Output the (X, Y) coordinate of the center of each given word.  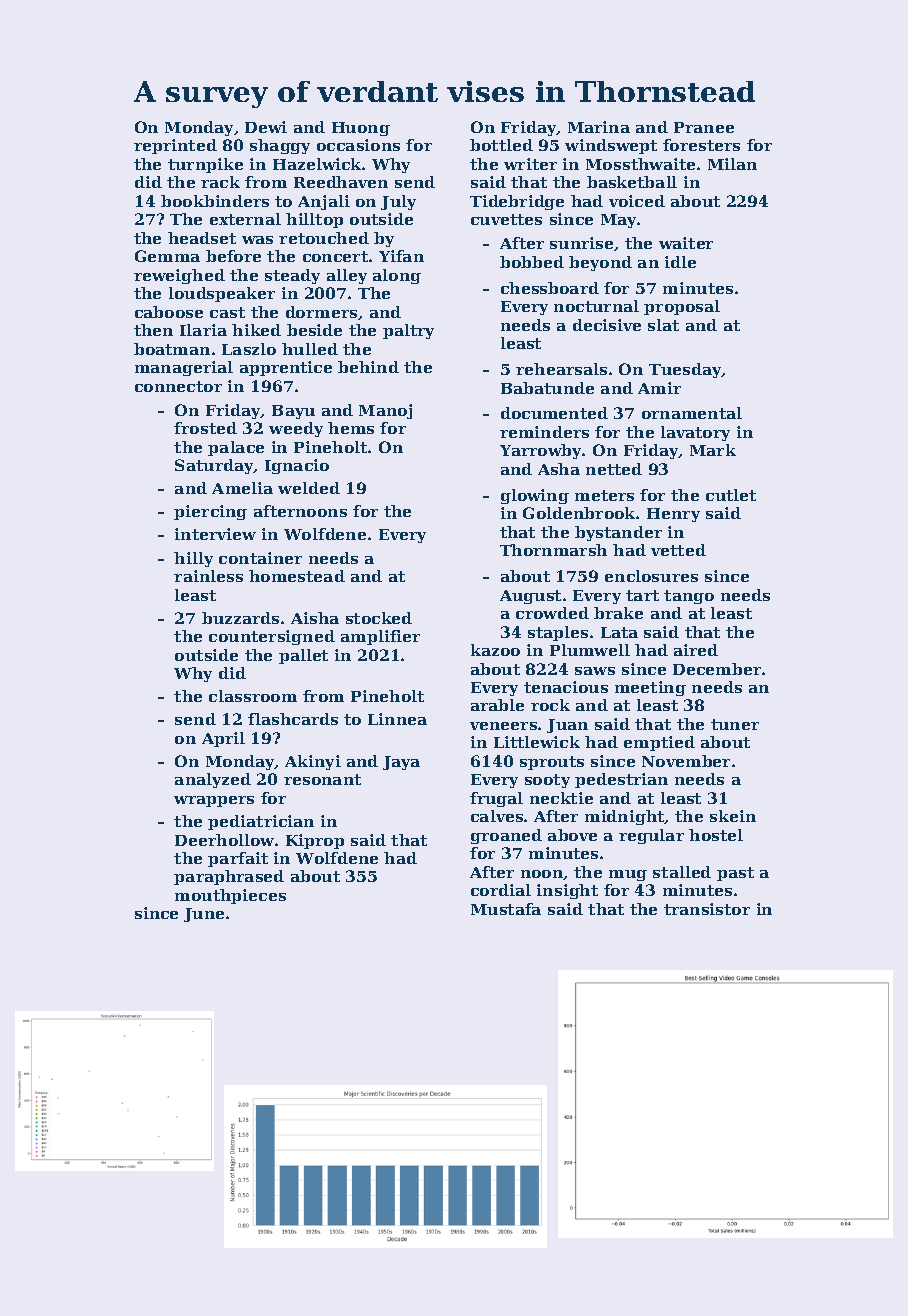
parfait (238, 859)
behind (368, 367)
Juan (567, 726)
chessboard (550, 288)
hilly (193, 559)
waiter (686, 243)
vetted (678, 550)
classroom (253, 696)
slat (663, 325)
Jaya (401, 763)
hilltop (314, 220)
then (153, 330)
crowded (552, 613)
